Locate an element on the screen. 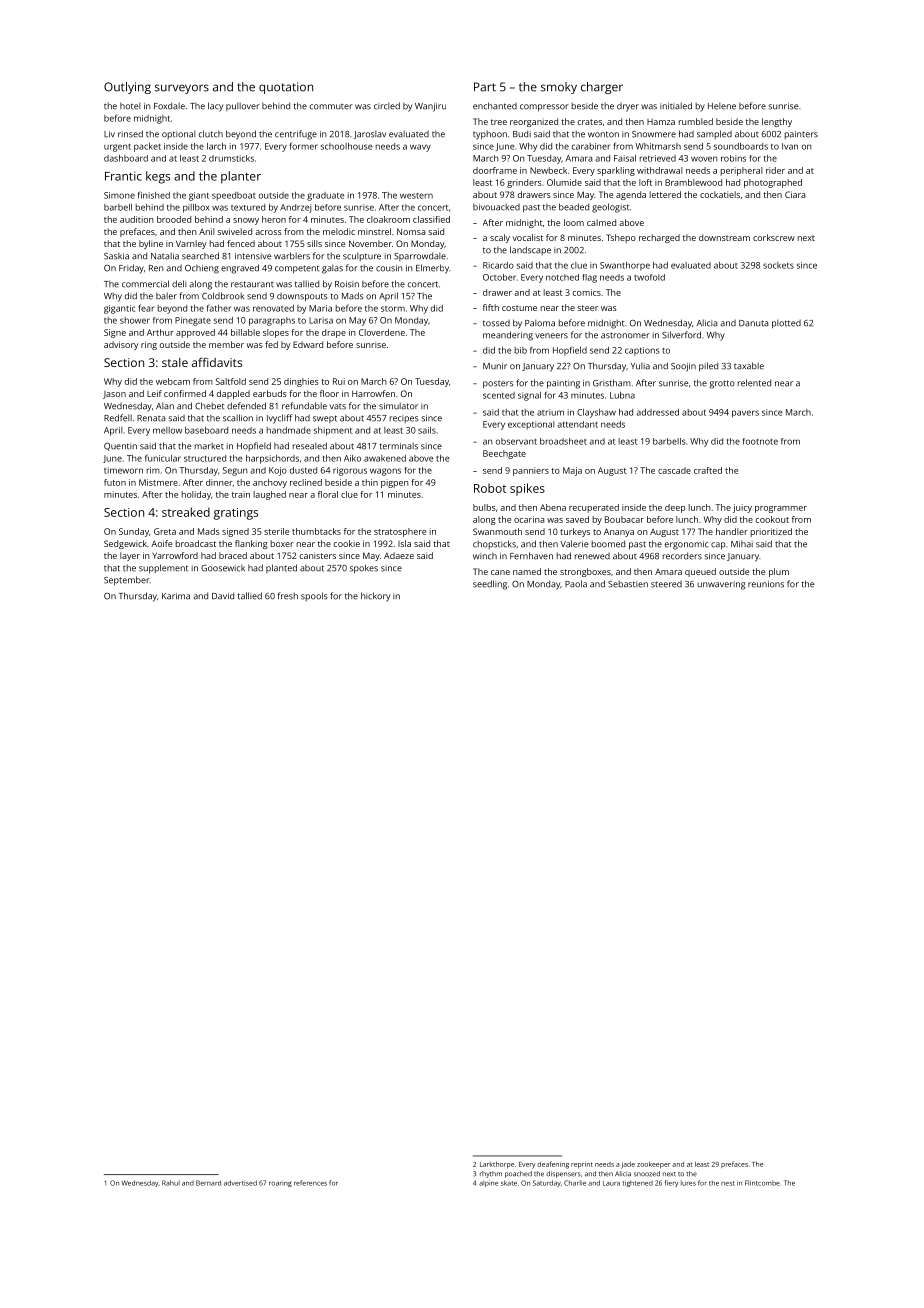 The image size is (924, 1308). Part is located at coordinates (485, 87).
